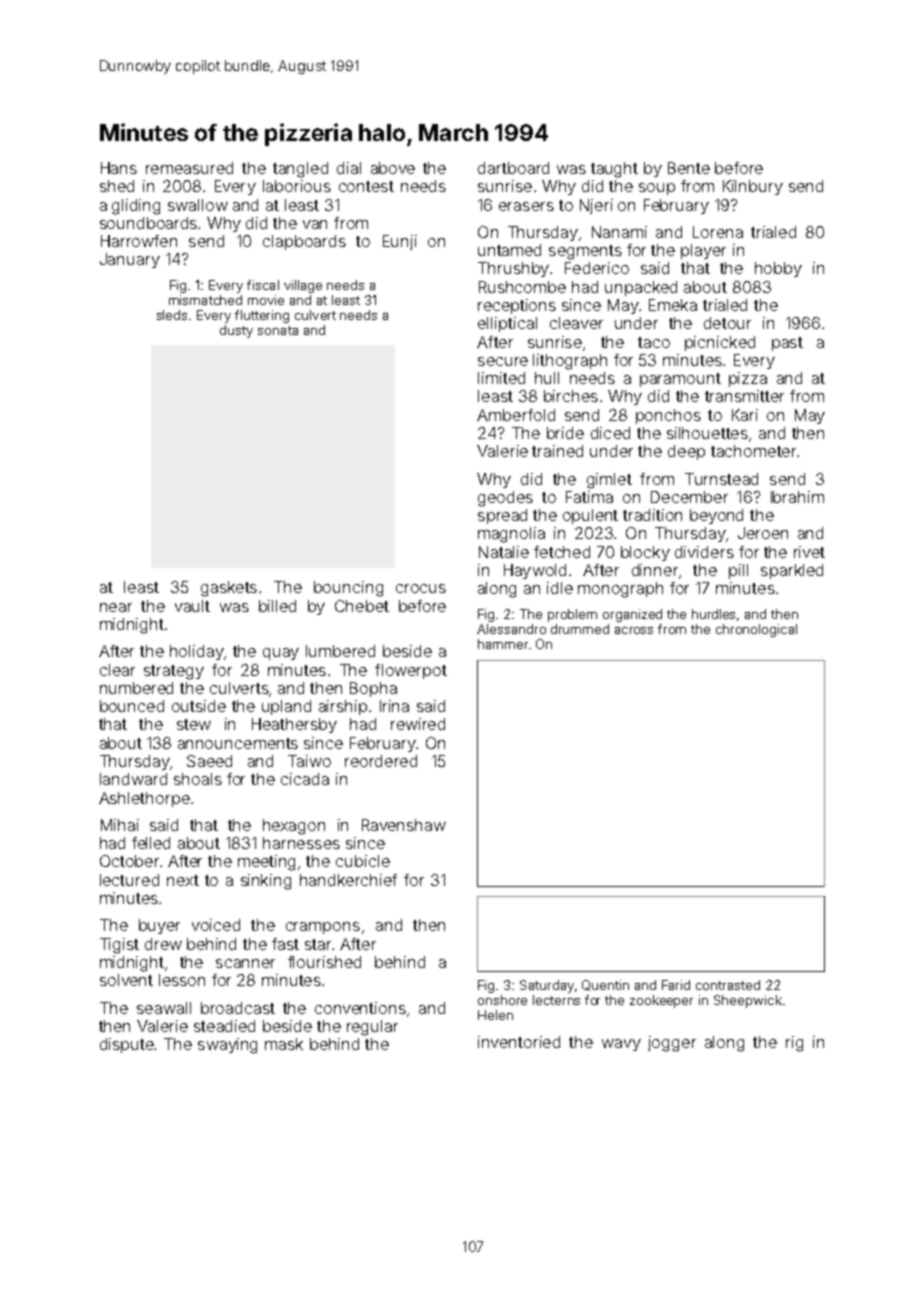 This screenshot has width=924, height=1308. I want to click on clapboards, so click(304, 242).
